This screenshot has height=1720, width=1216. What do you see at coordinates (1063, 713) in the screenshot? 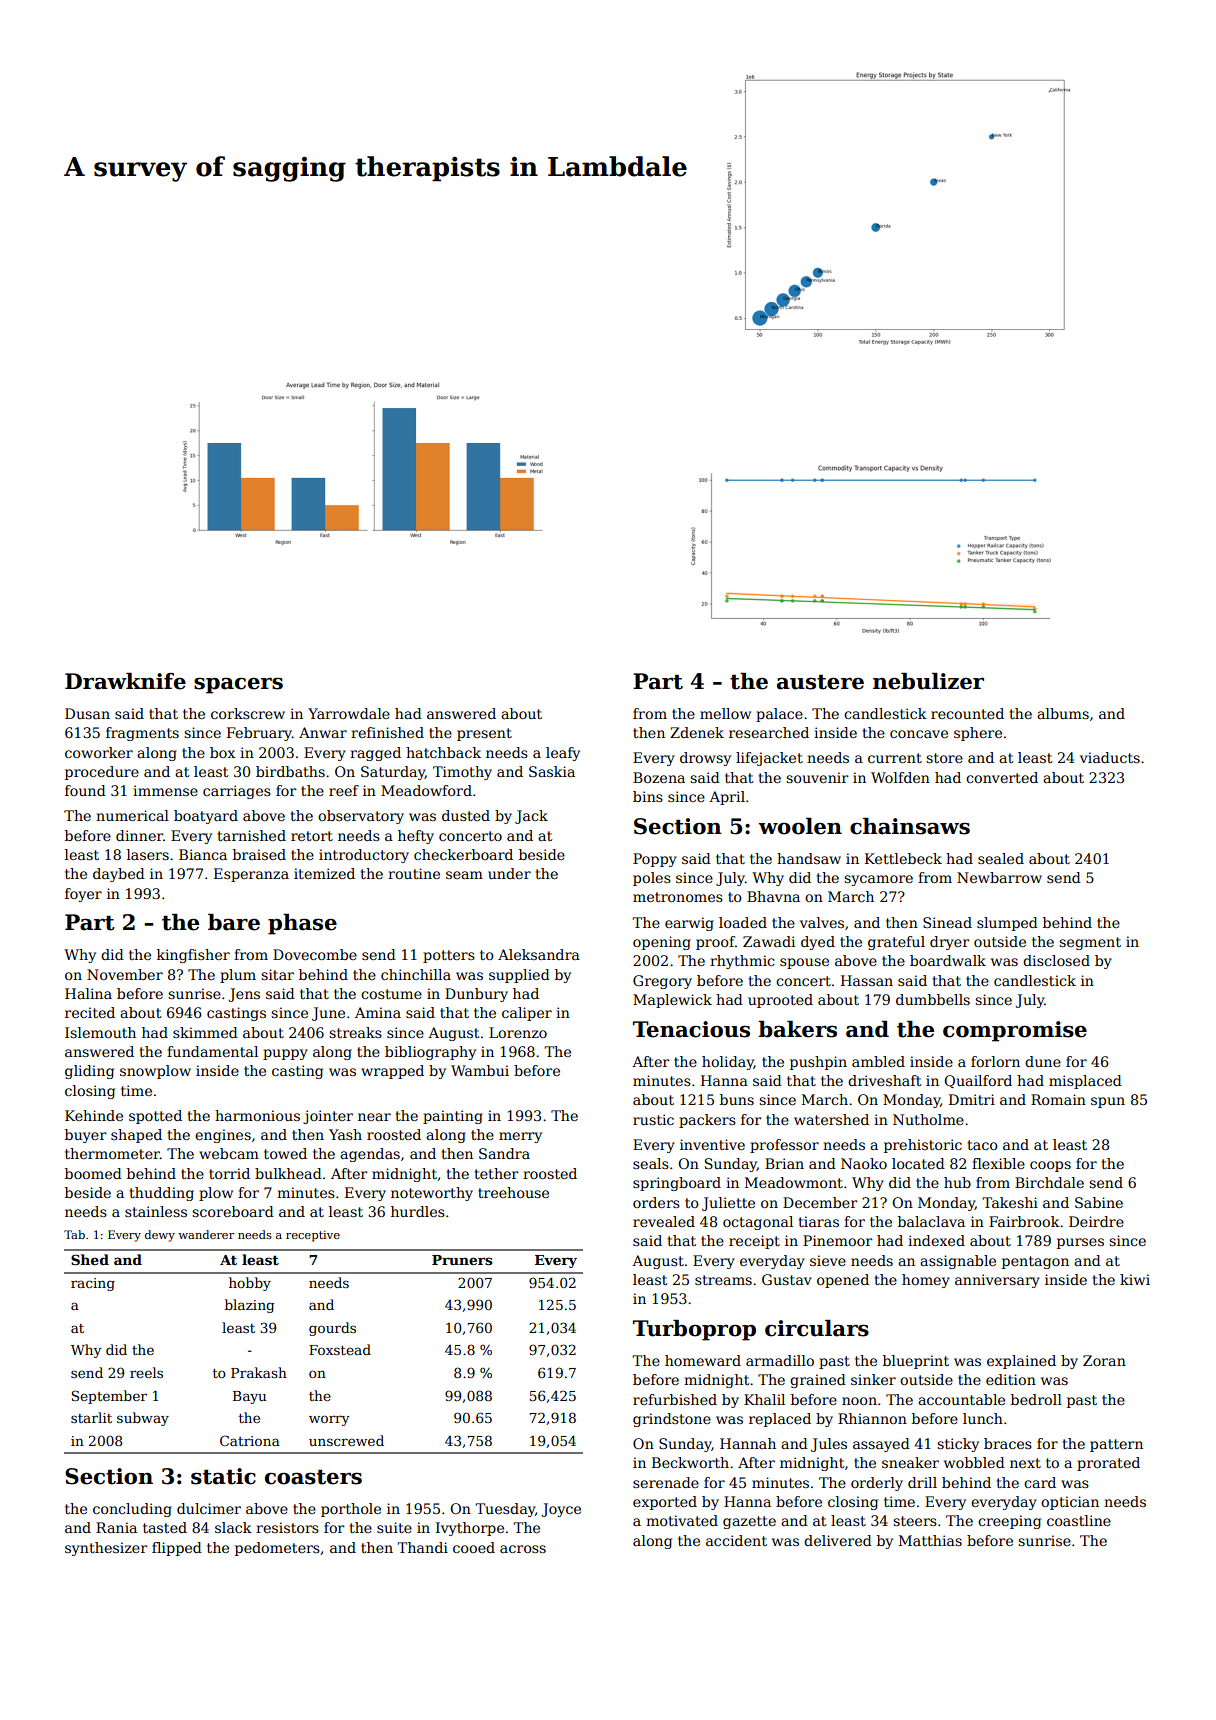
I see `albums` at bounding box center [1063, 713].
